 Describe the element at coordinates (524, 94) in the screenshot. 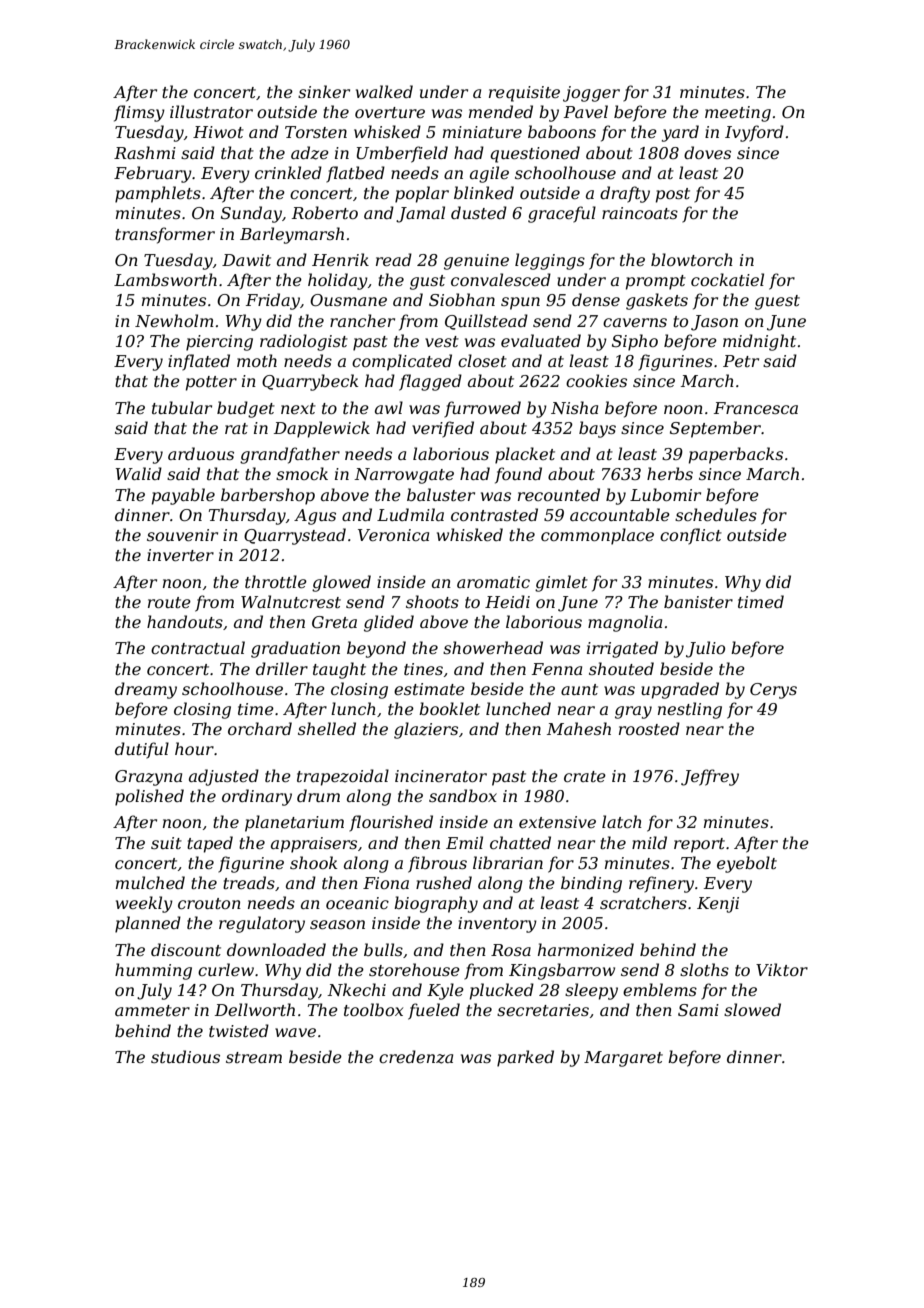

I see `requisite` at that location.
